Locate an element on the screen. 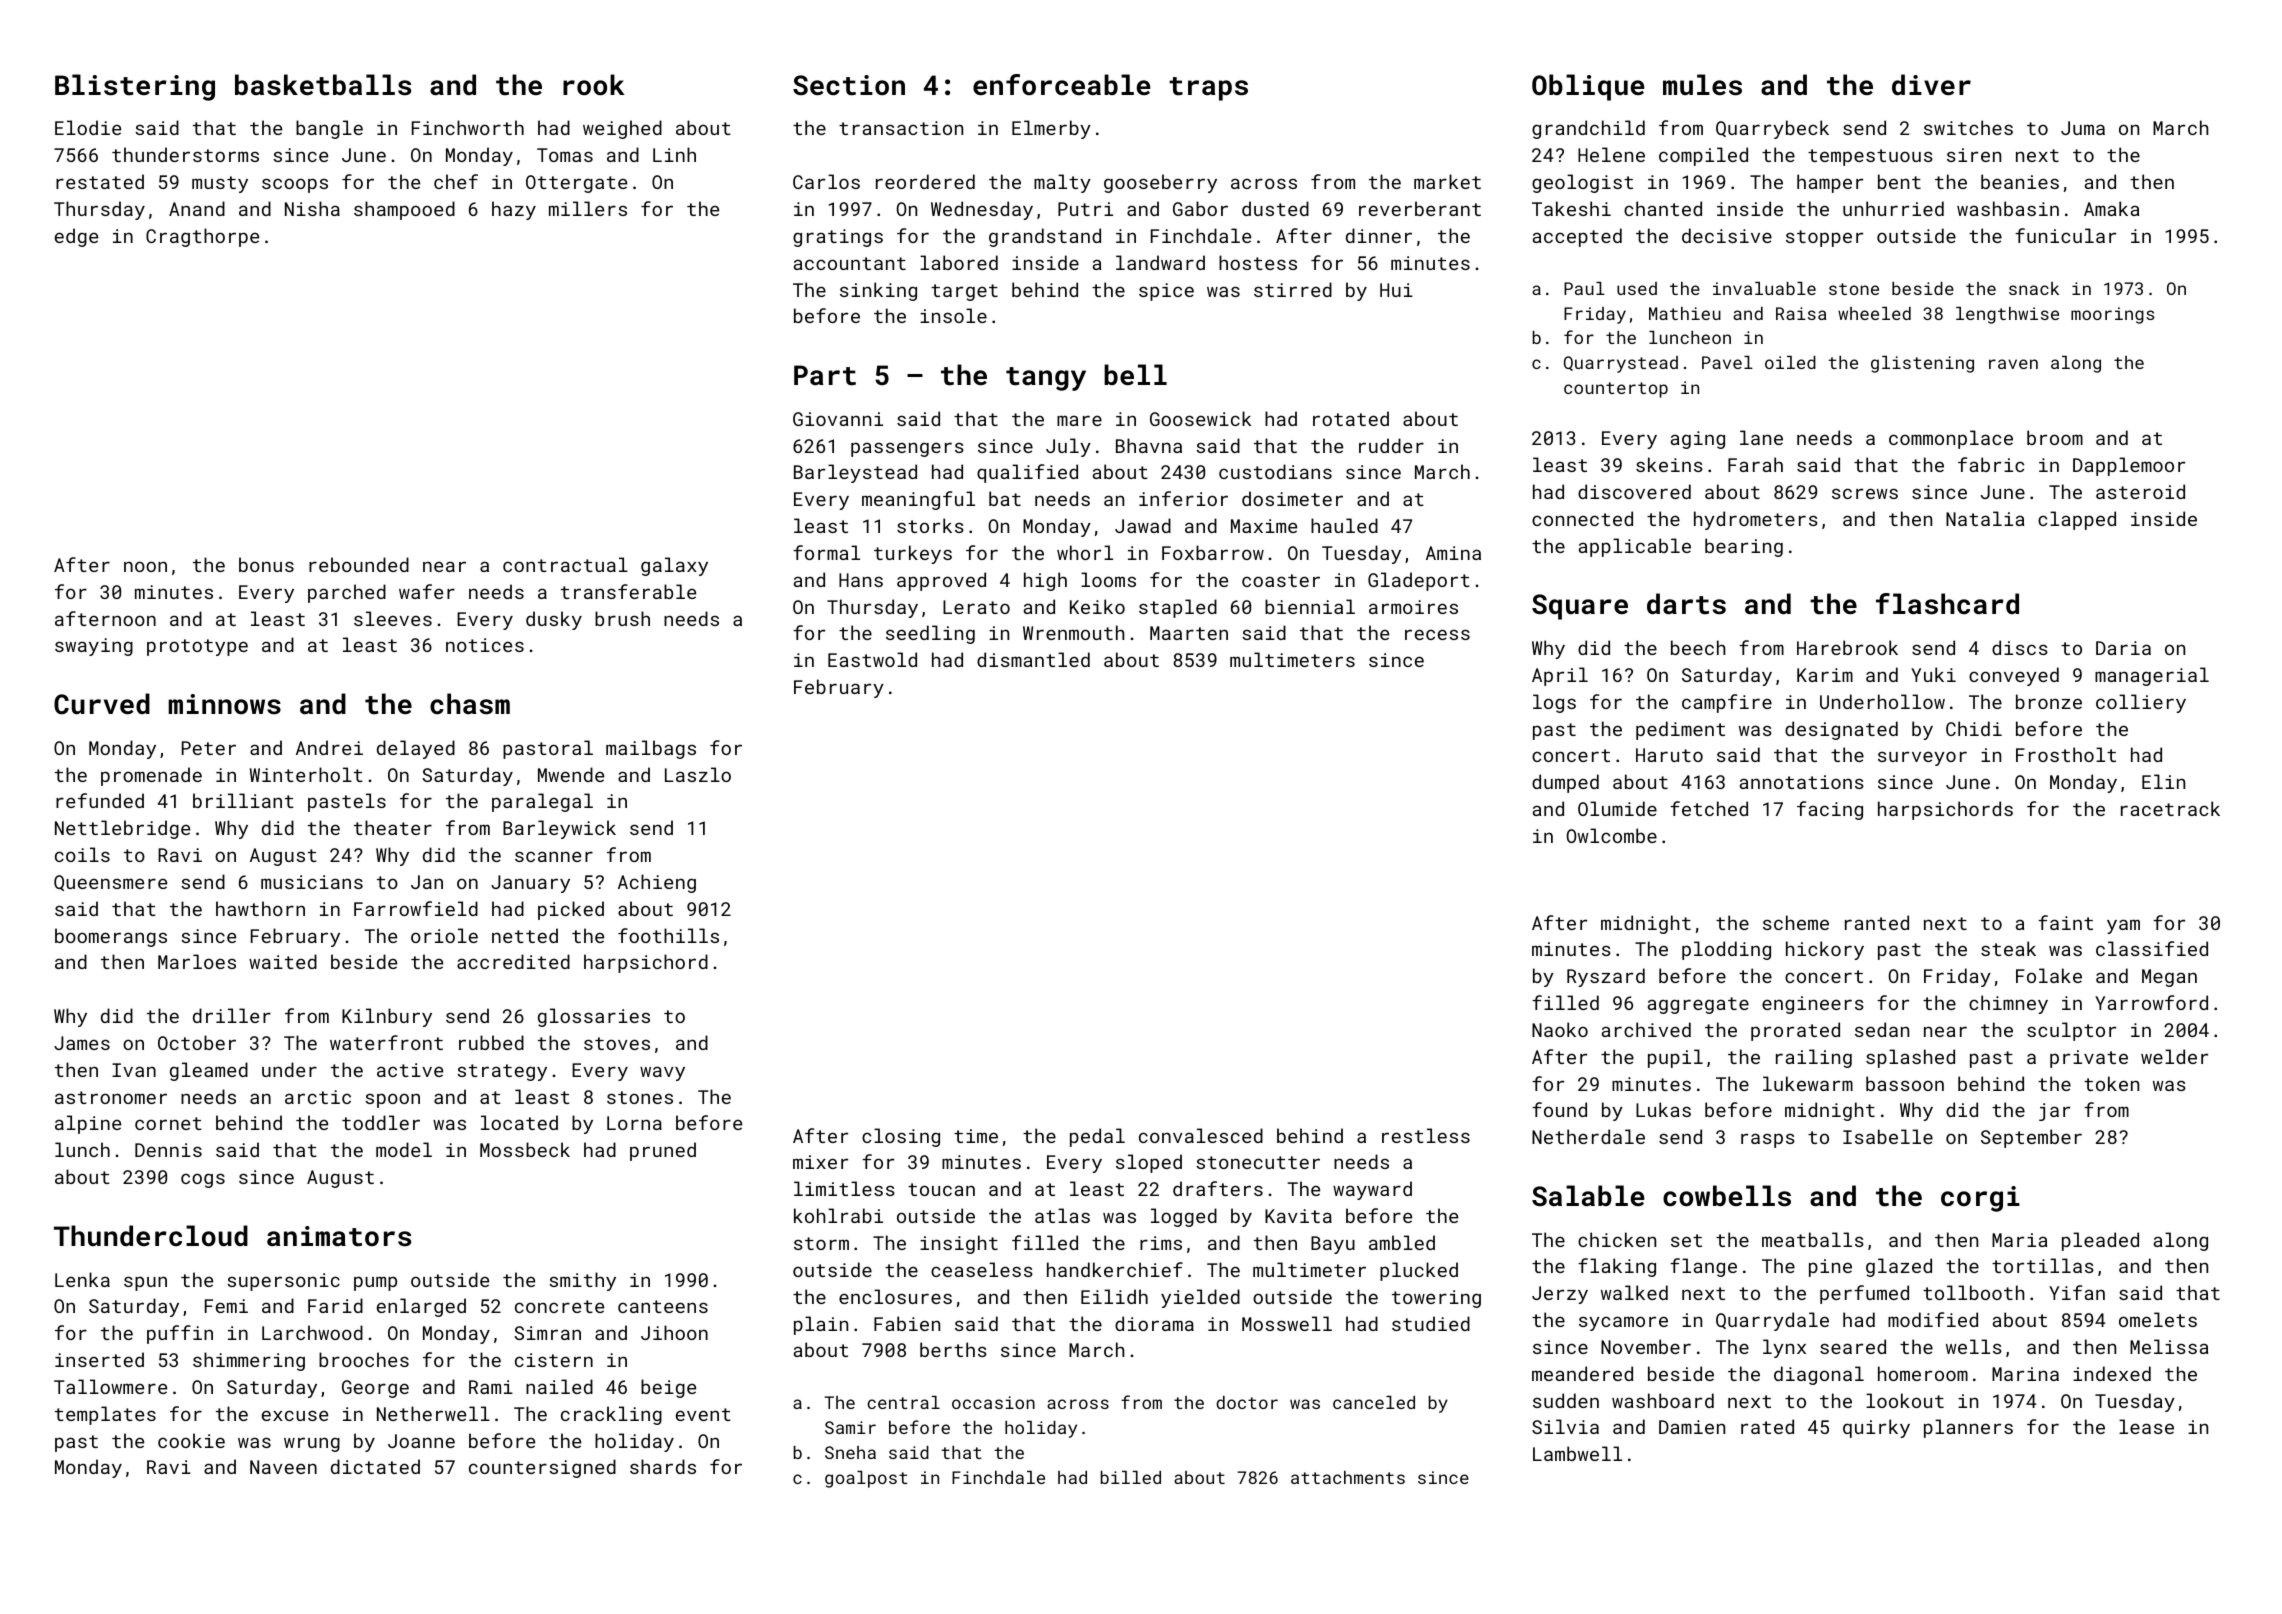 The height and width of the screenshot is (1614, 2282). Dapplemoor is located at coordinates (2129, 466).
